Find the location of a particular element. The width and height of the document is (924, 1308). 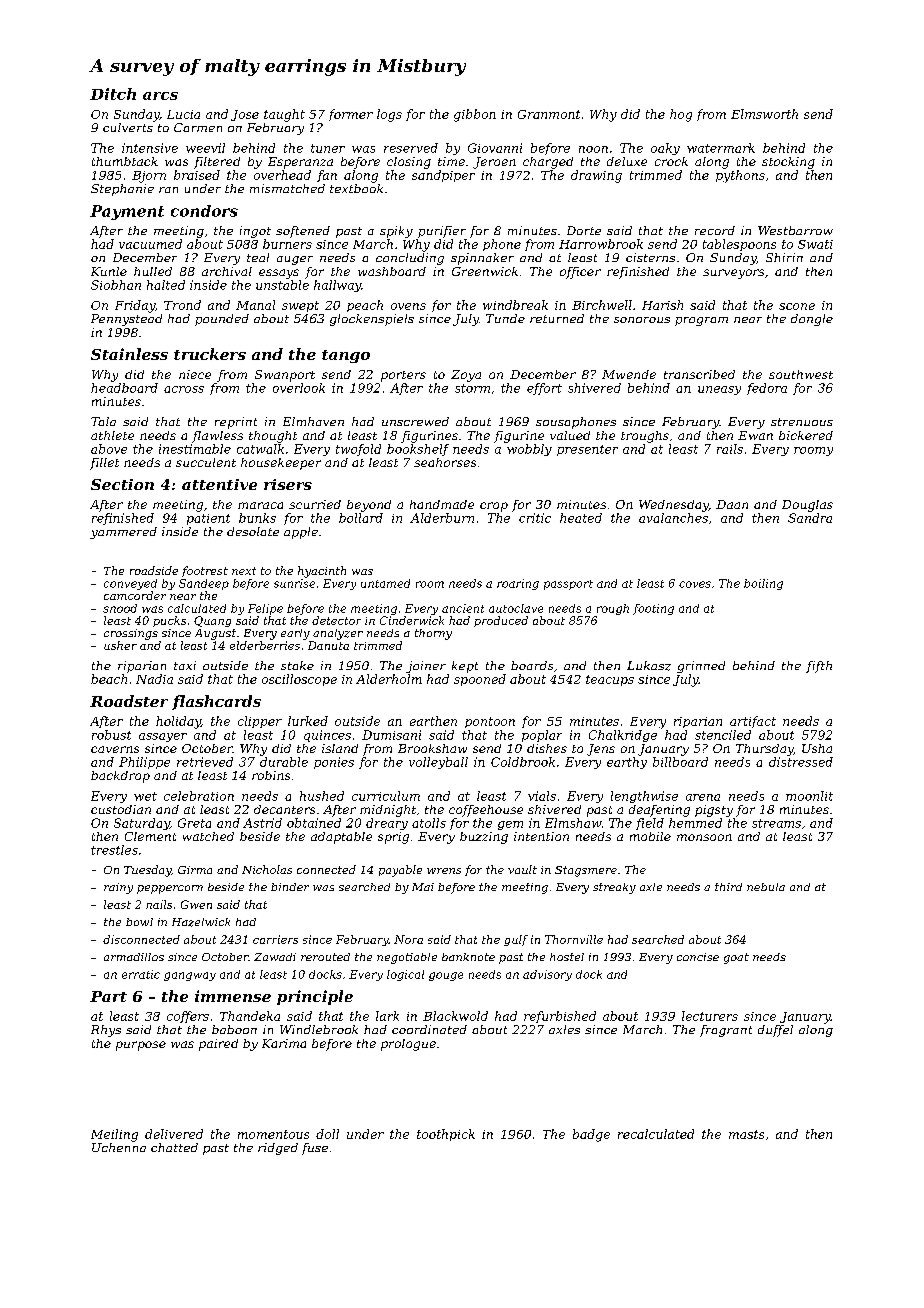

Cinderwick is located at coordinates (412, 620).
